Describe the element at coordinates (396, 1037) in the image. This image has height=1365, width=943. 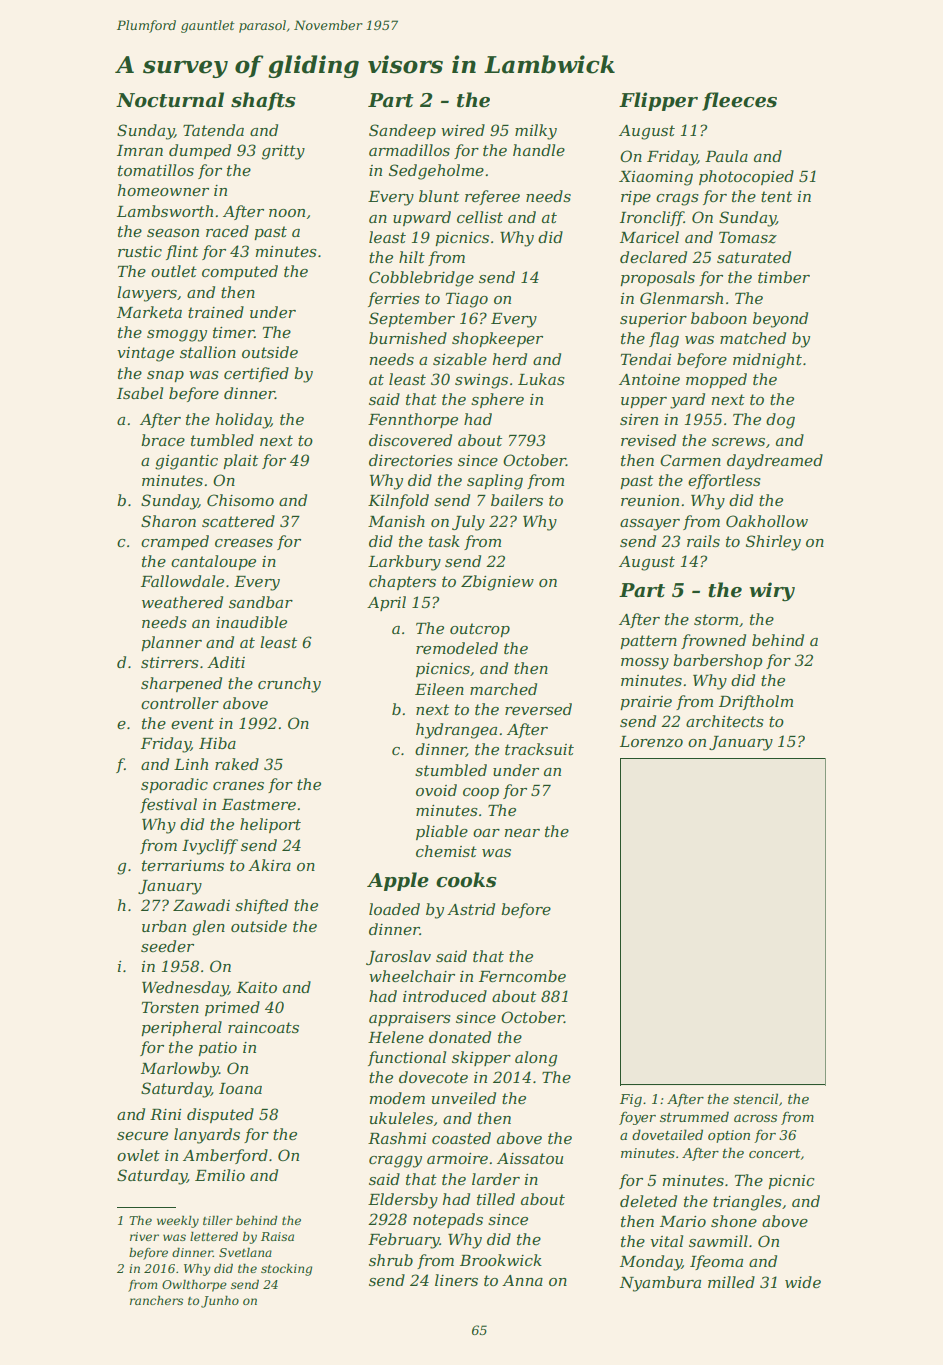
I see `Helene` at that location.
